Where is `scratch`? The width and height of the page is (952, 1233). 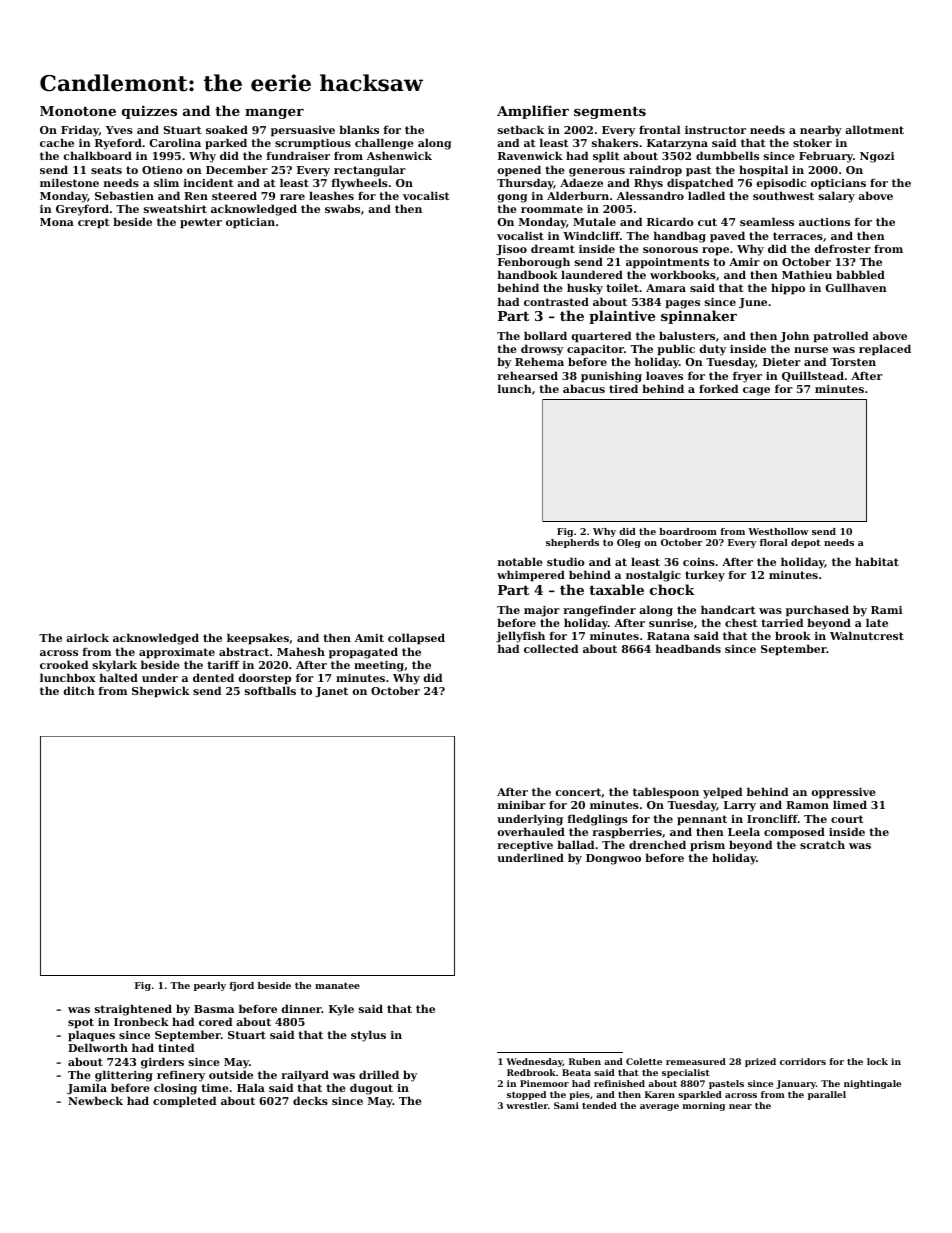
scratch is located at coordinates (822, 844).
